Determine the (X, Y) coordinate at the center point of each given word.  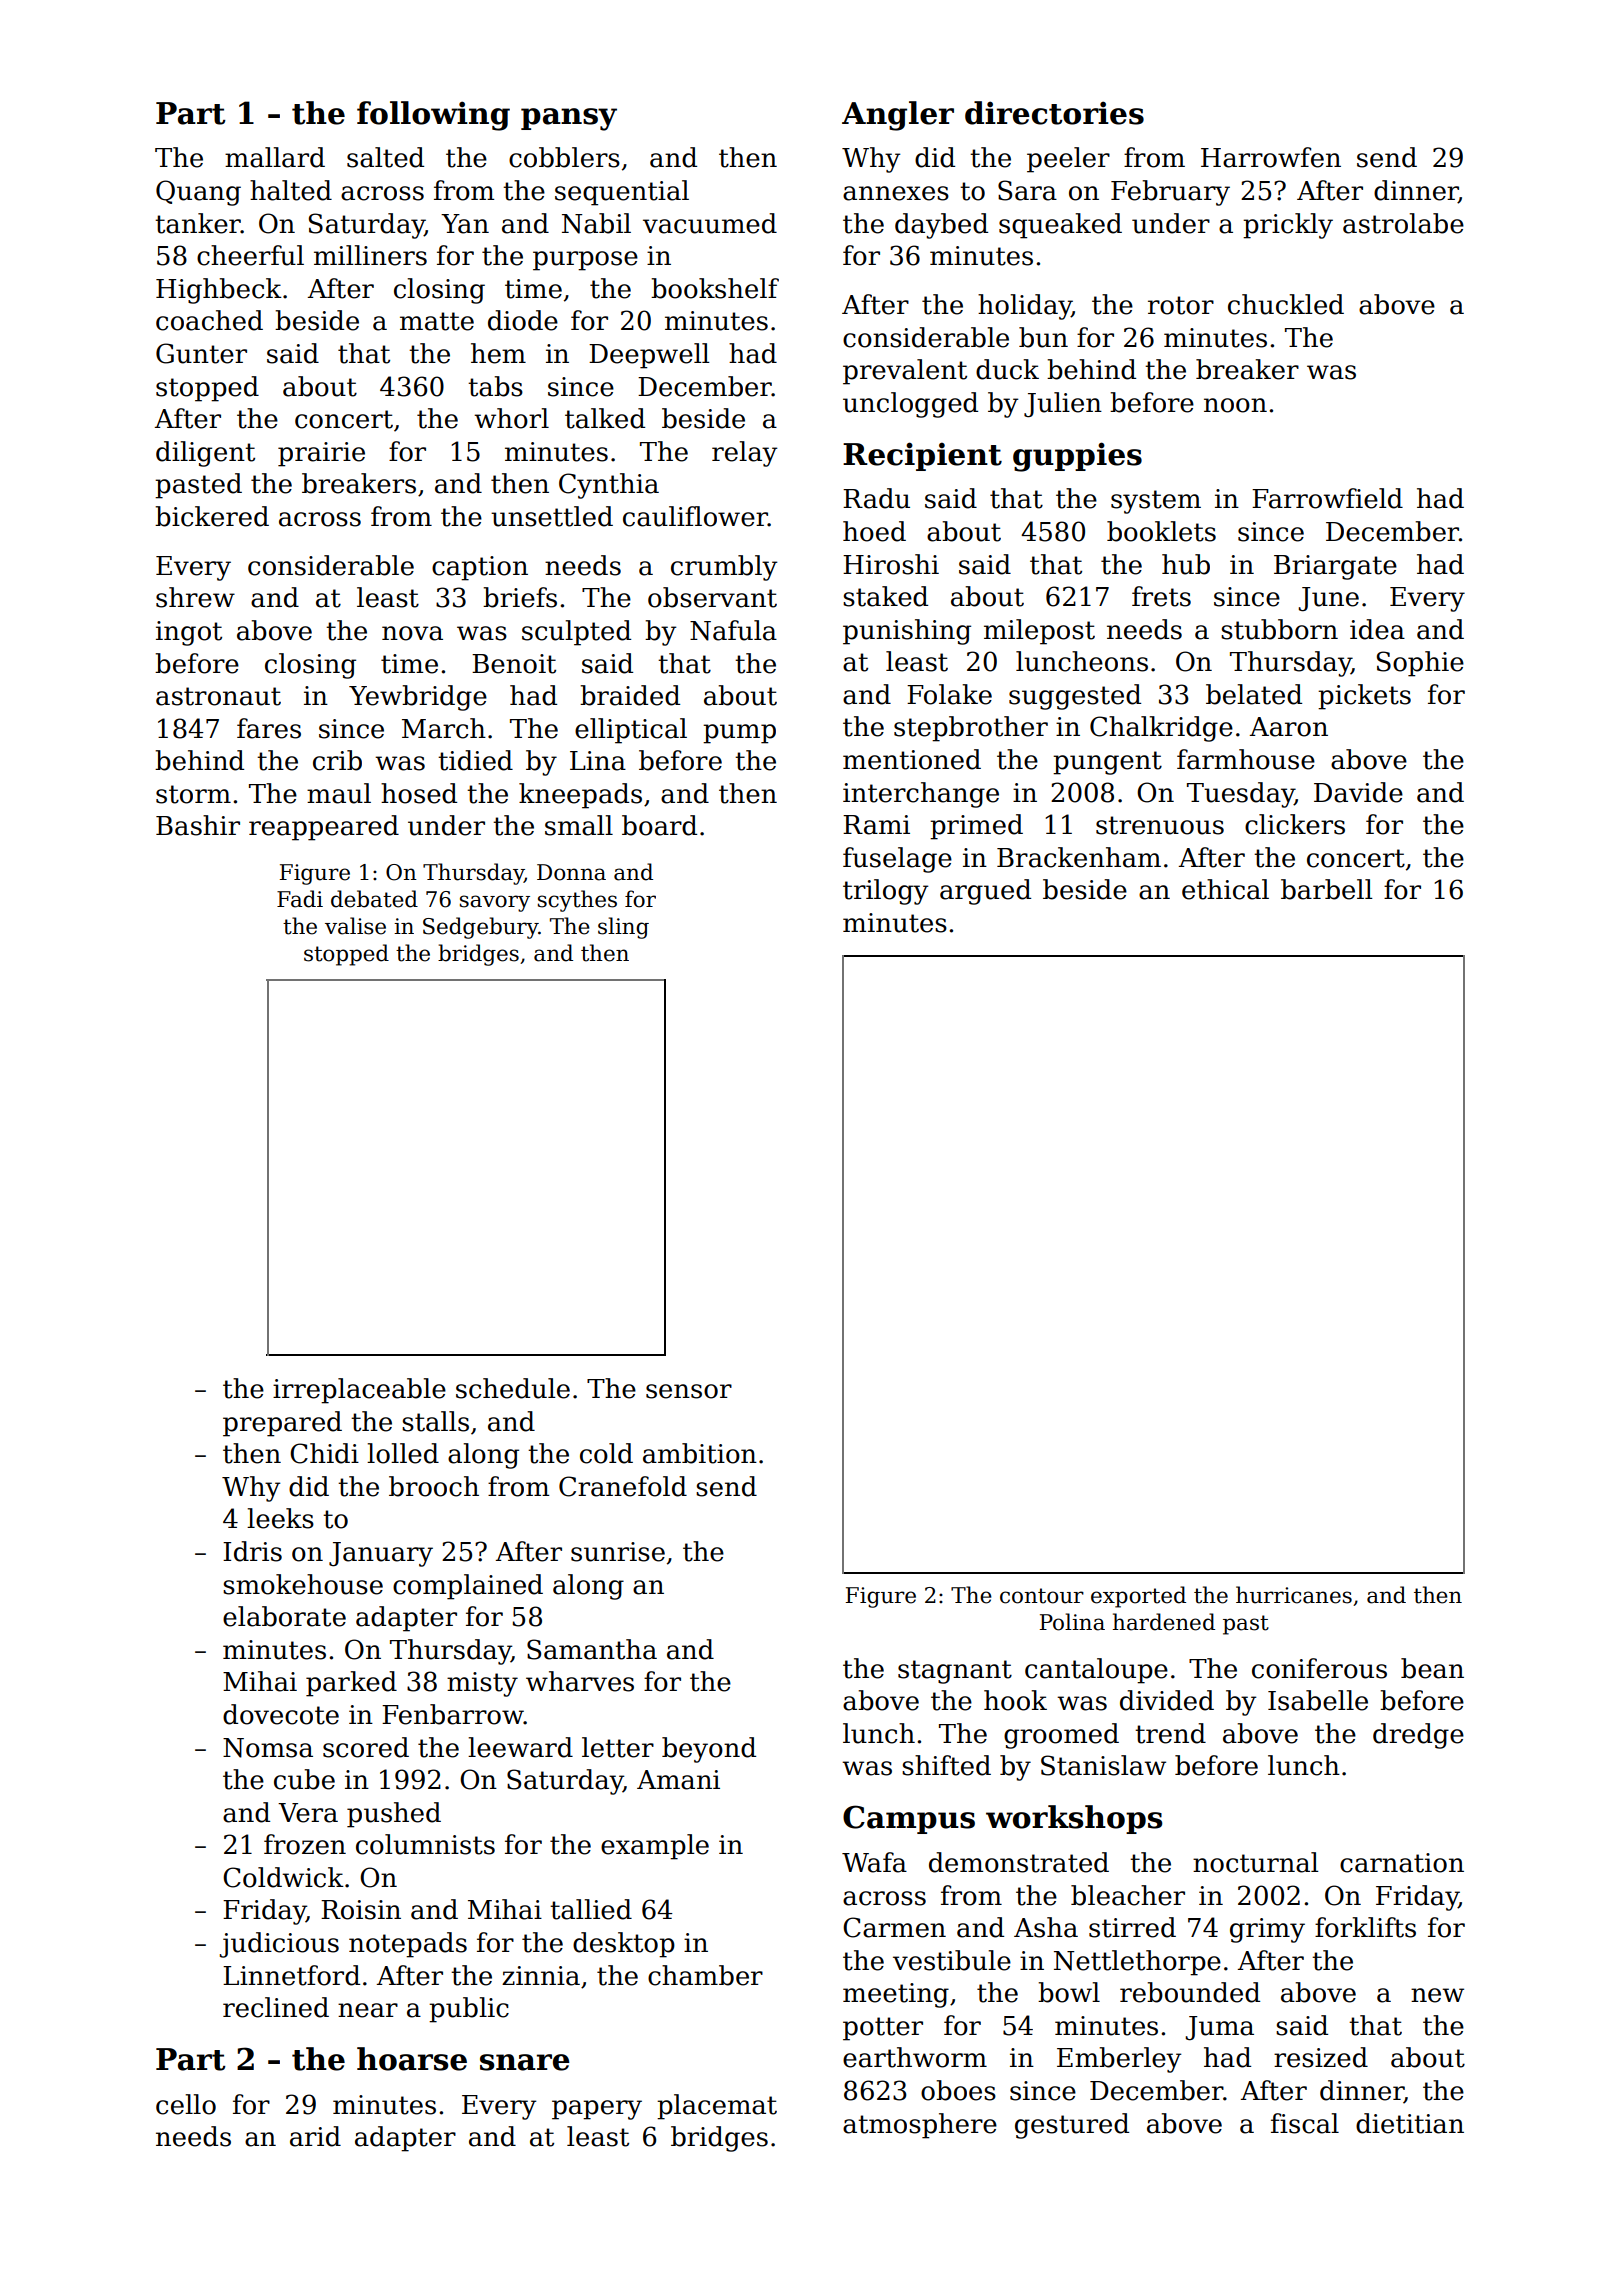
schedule (513, 1388)
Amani (678, 1780)
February (1170, 193)
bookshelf (715, 288)
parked (351, 1684)
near (368, 2010)
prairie (321, 454)
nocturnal (1256, 1862)
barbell (1327, 889)
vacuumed (710, 223)
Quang (198, 193)
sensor (689, 1391)
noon (1235, 405)
